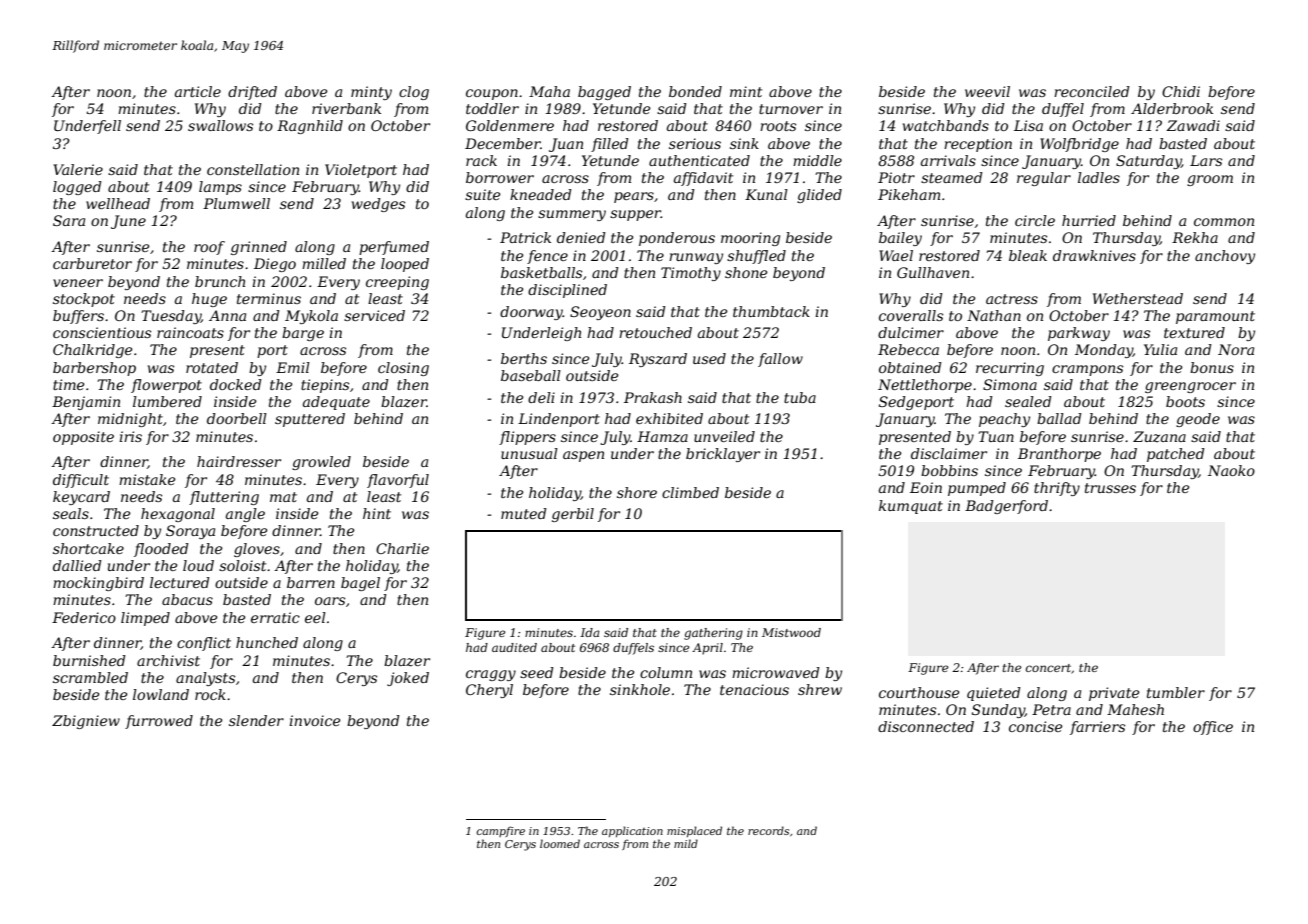  I want to click on suite, so click(483, 194).
